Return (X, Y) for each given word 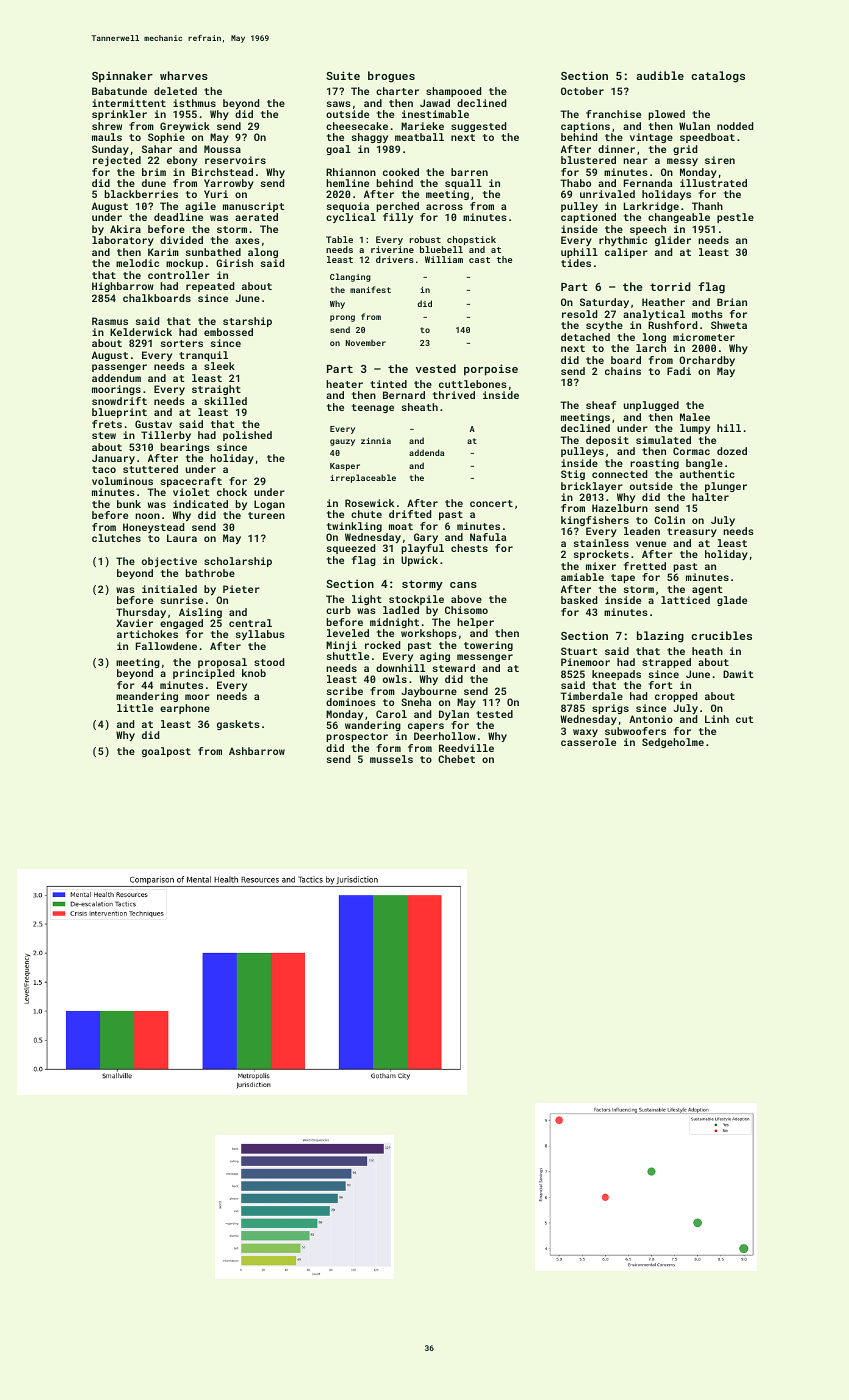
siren (720, 160)
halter (710, 497)
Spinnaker (122, 77)
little (135, 708)
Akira (125, 229)
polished (247, 436)
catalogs (718, 77)
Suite (343, 75)
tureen (266, 515)
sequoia (348, 207)
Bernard (404, 395)
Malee (695, 417)
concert (491, 503)
